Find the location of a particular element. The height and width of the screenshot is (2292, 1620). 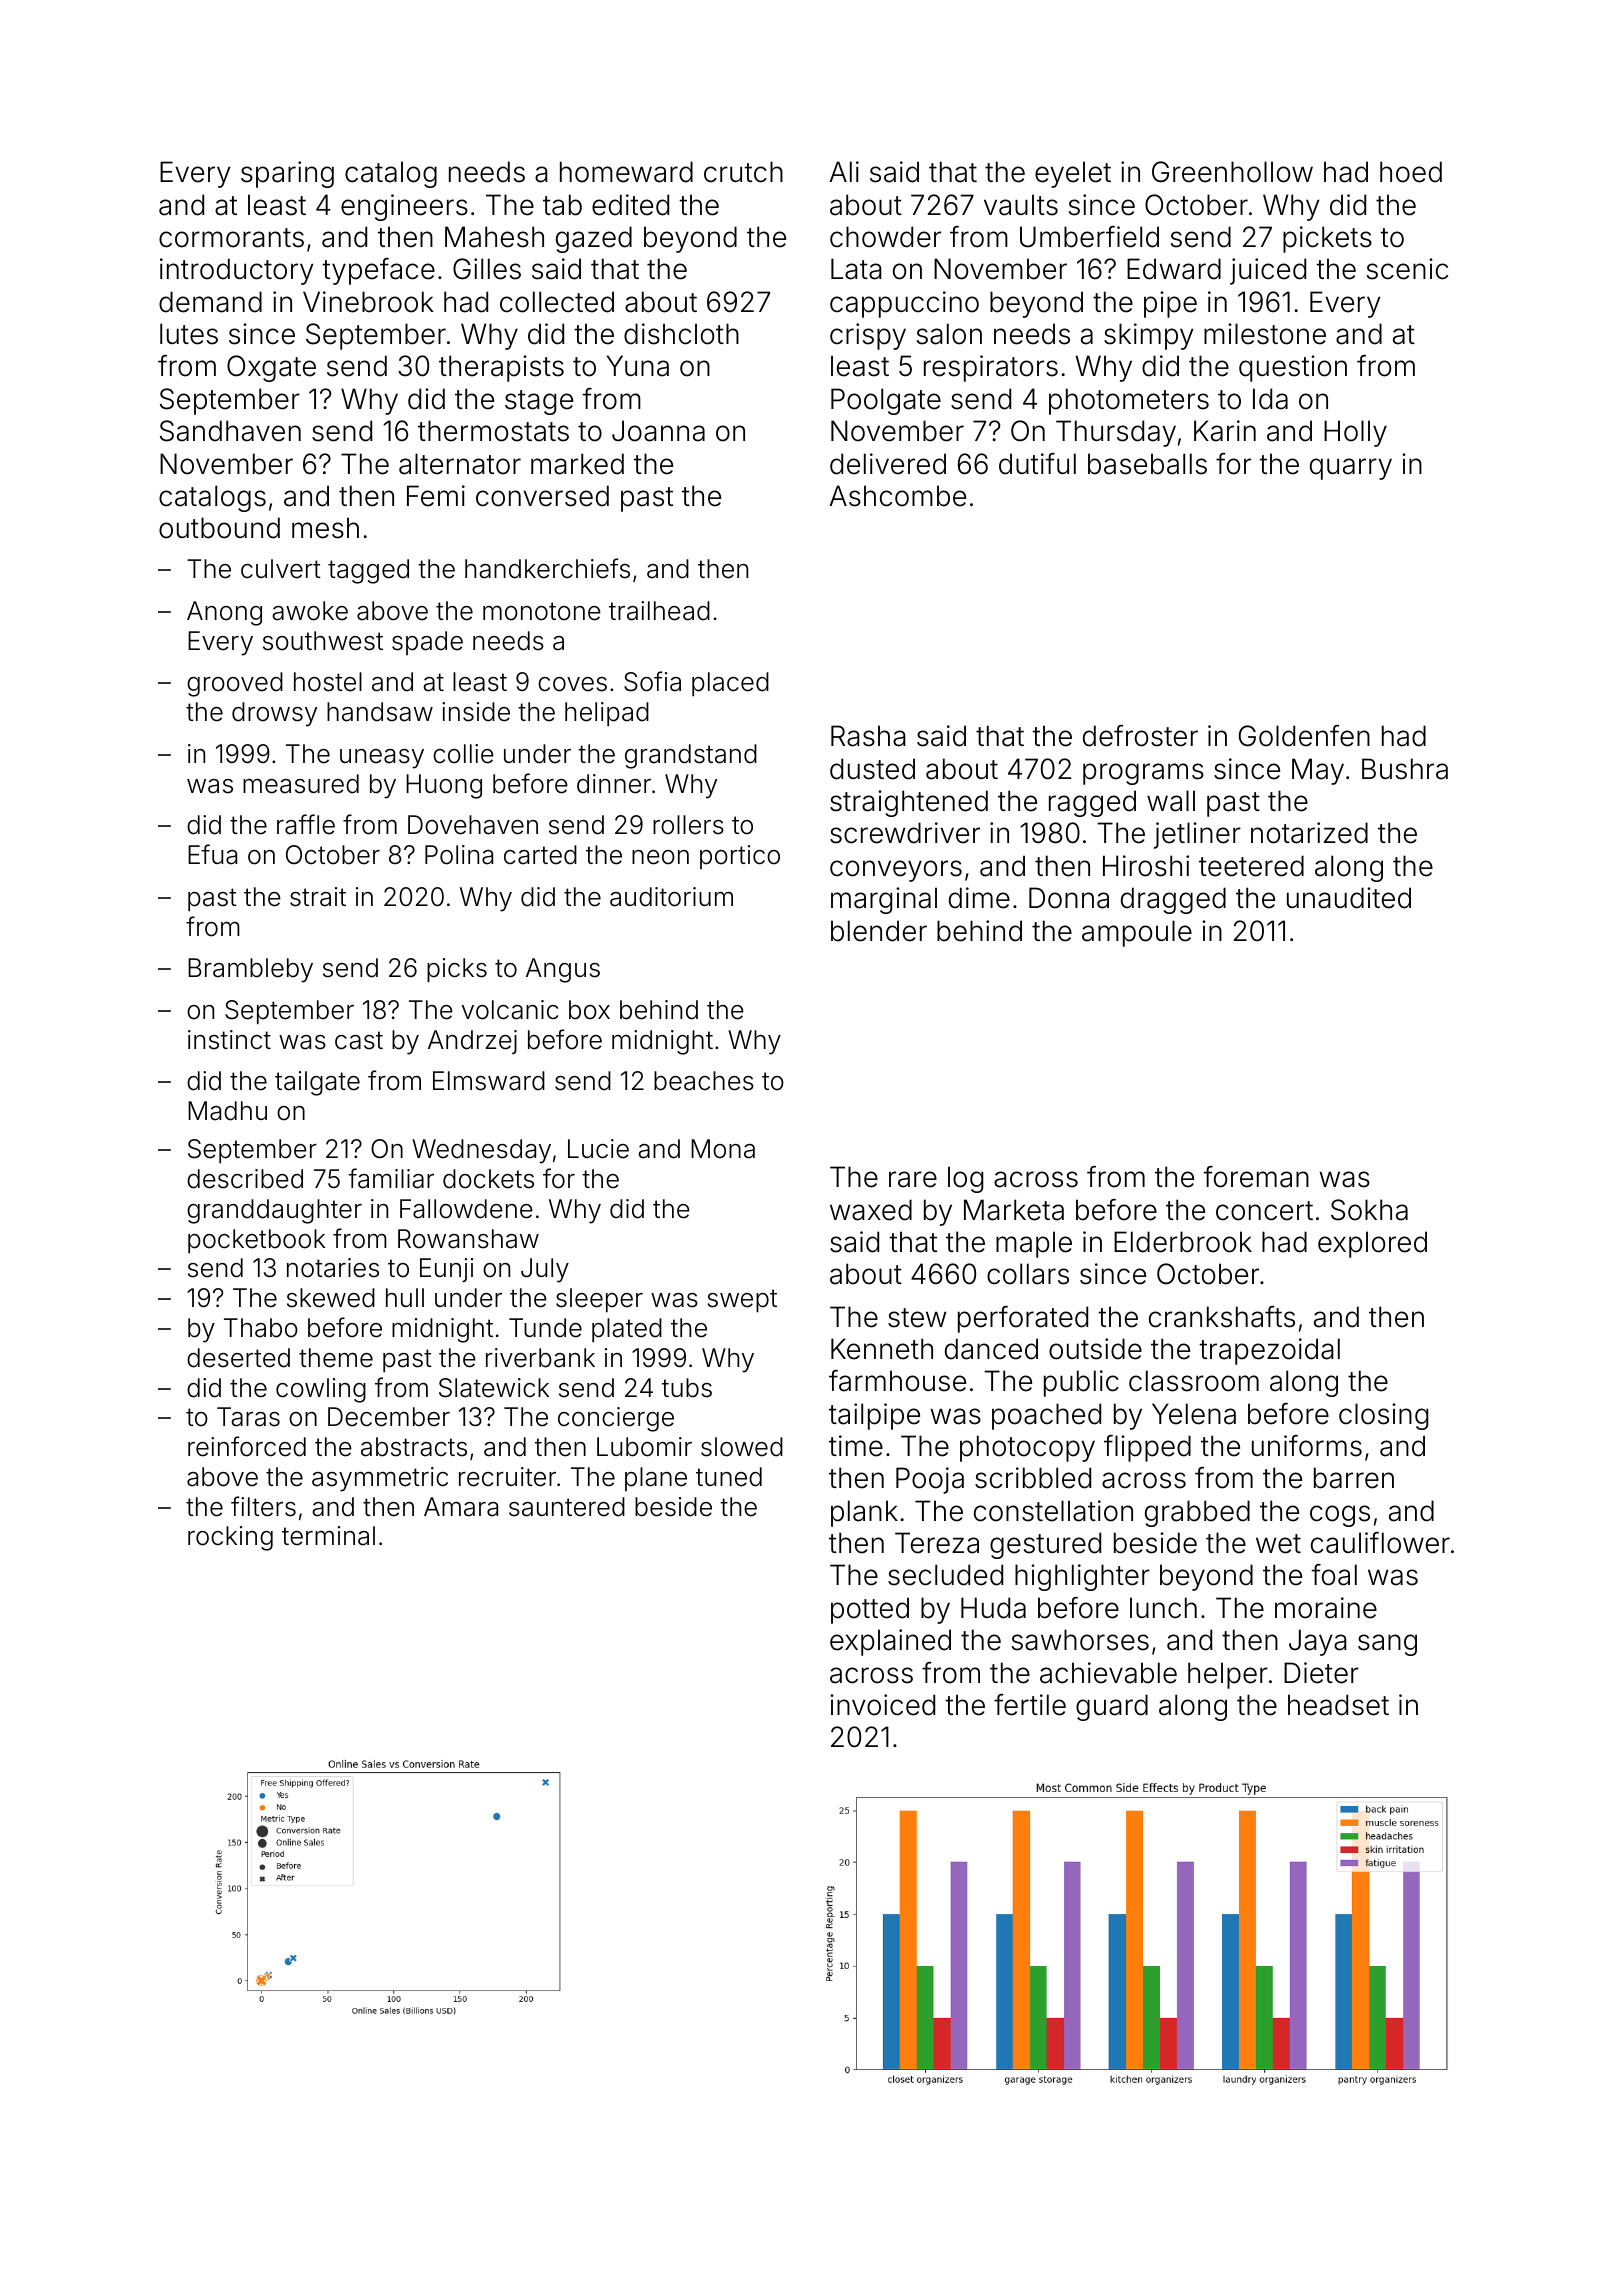

invoiced is located at coordinates (882, 1705).
